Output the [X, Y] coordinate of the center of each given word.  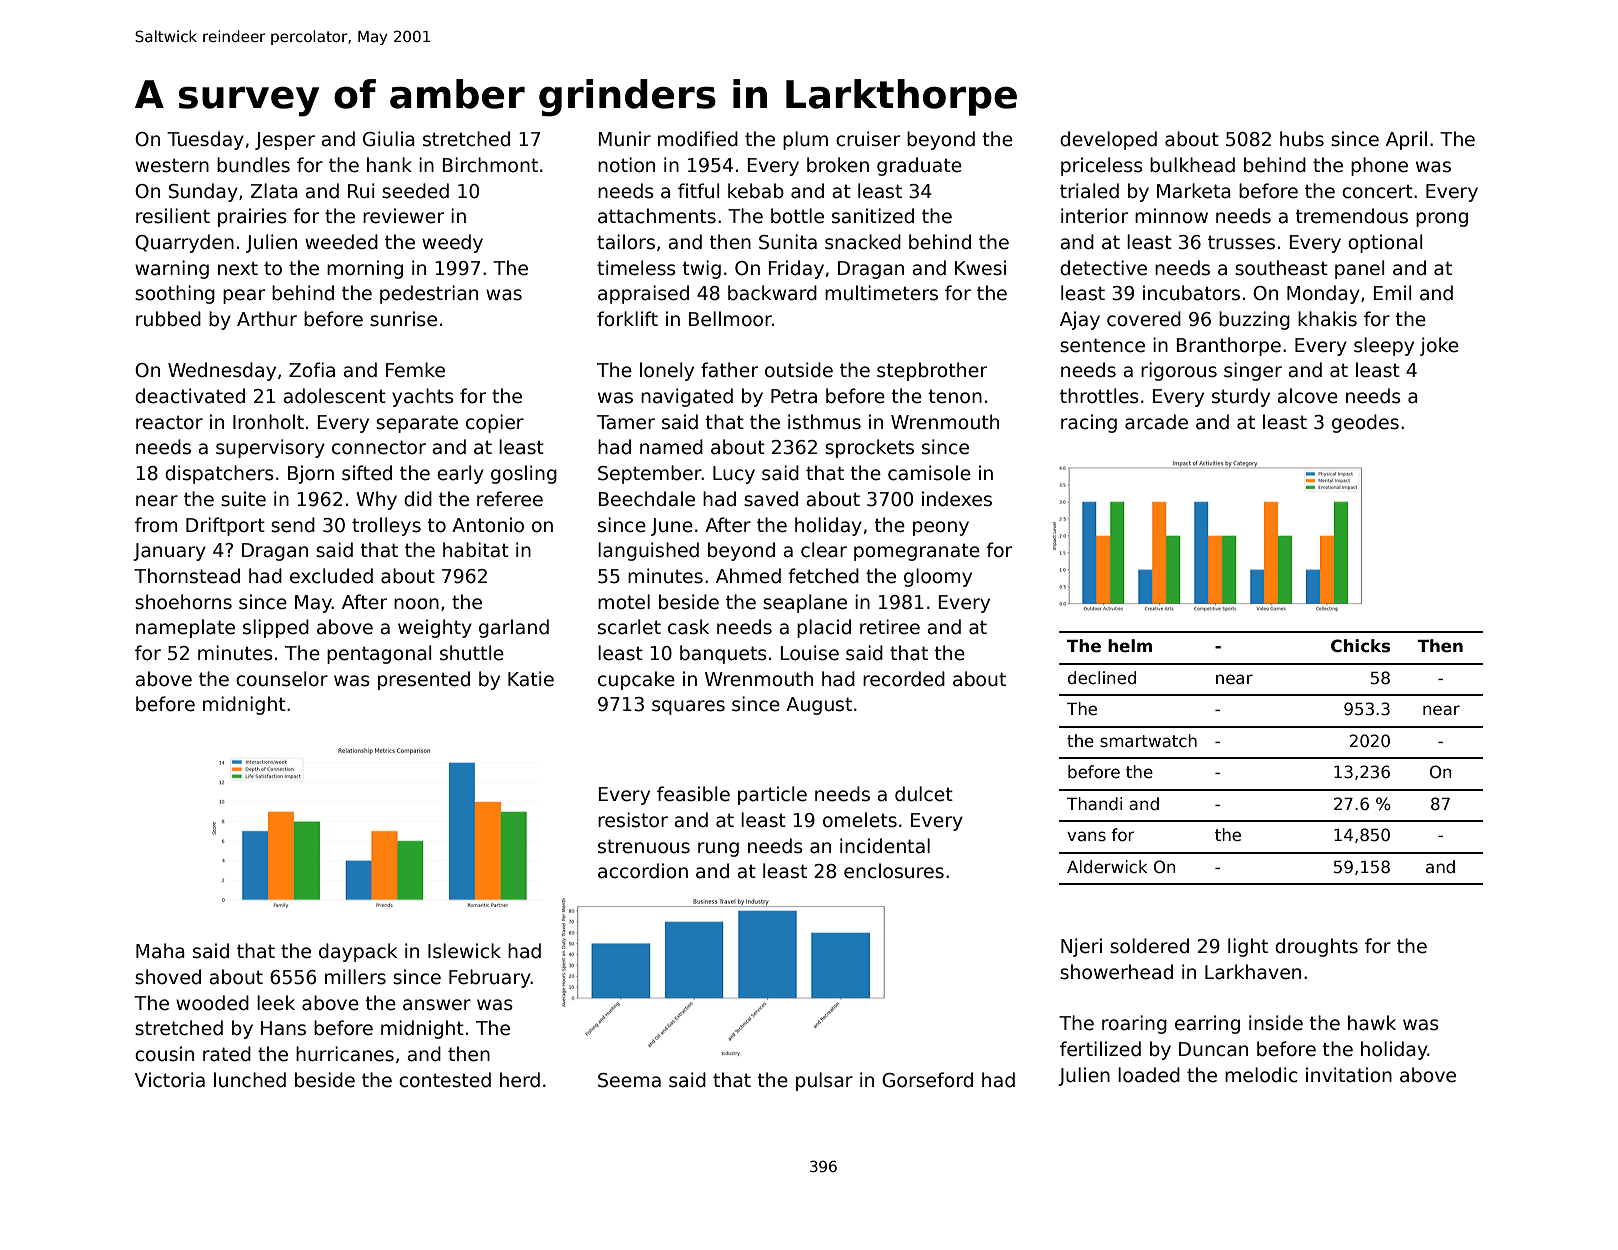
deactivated [190, 396]
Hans [283, 1028]
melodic [1261, 1075]
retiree [890, 627]
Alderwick [1107, 867]
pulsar [824, 1081]
